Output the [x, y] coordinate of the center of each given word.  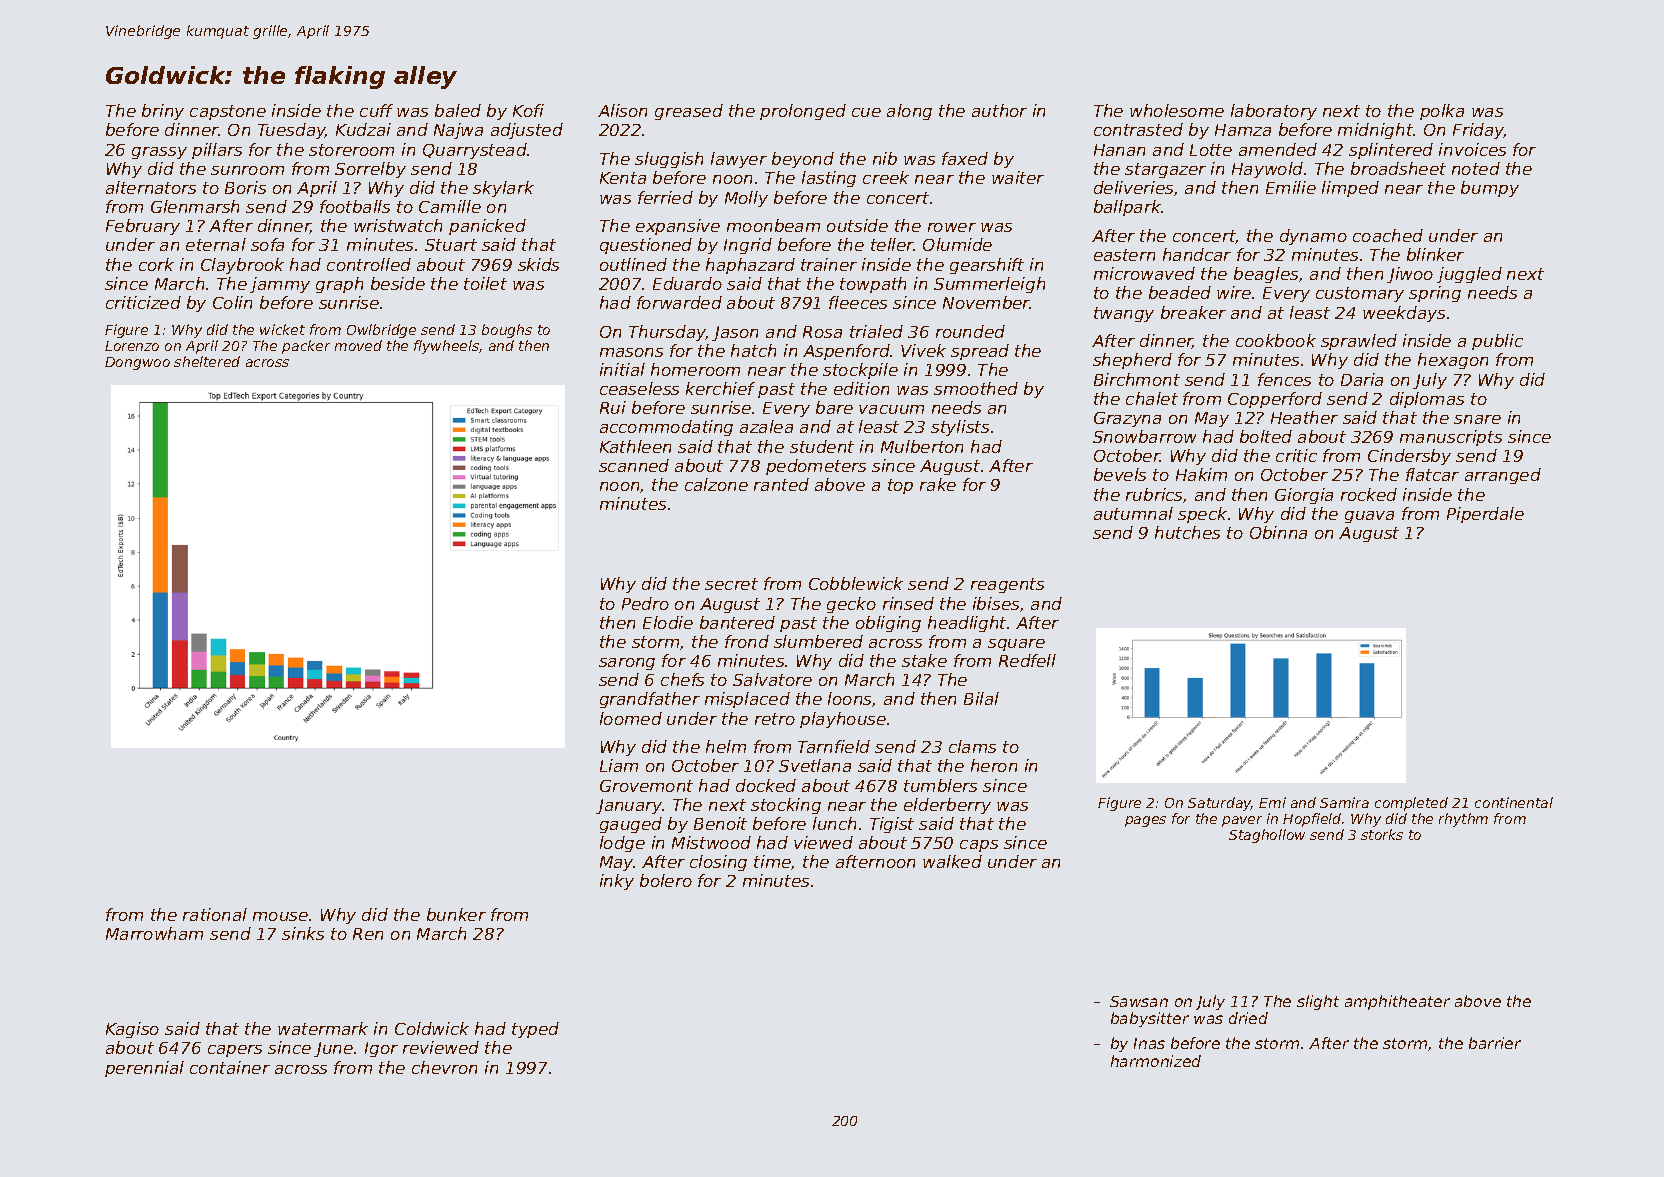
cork [156, 264]
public [1497, 342]
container [230, 1067]
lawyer [739, 160]
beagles [1266, 275]
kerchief [720, 388]
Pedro [645, 603]
